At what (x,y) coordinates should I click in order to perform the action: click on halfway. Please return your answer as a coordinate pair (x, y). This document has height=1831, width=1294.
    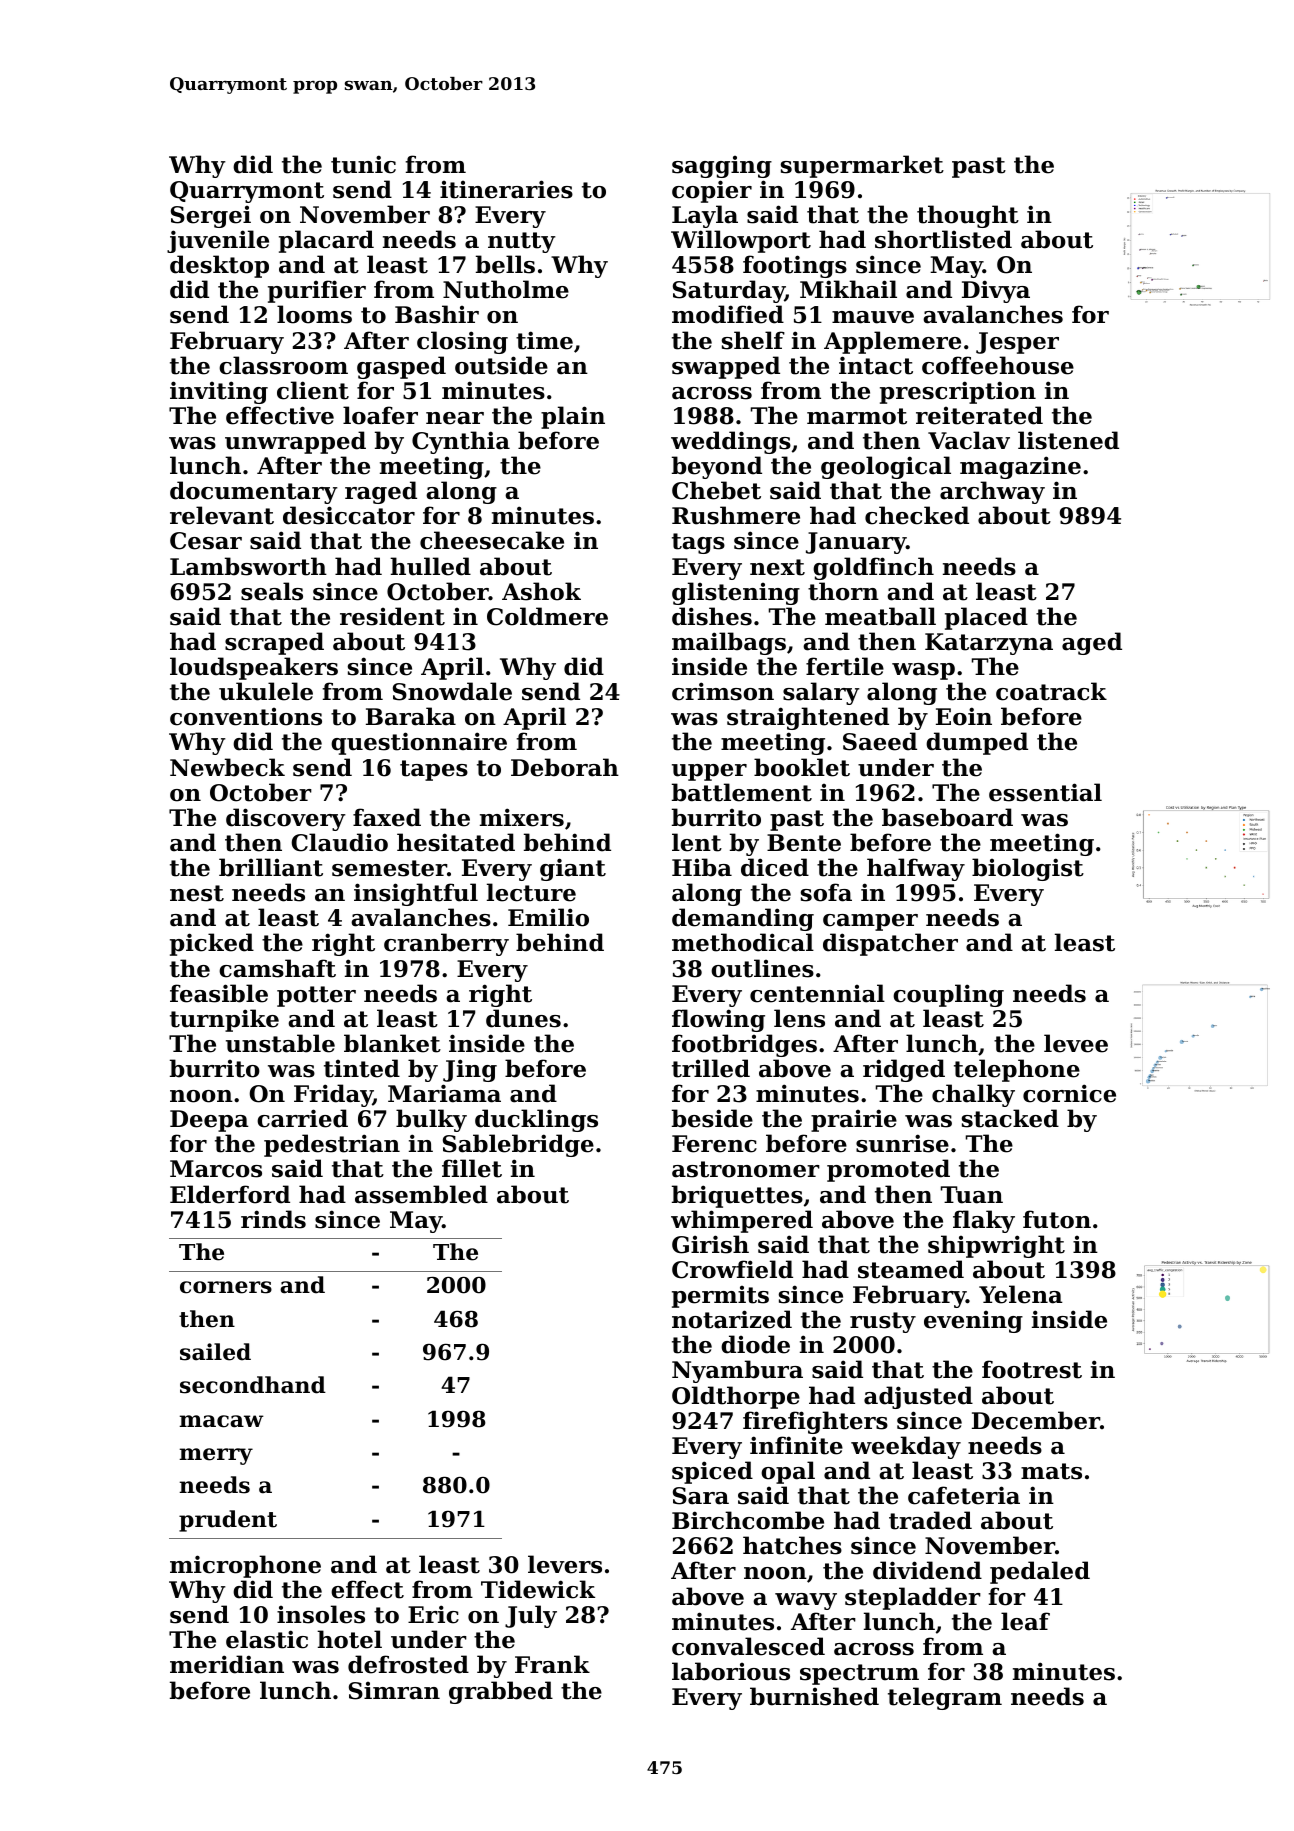
    Looking at the image, I should click on (916, 869).
